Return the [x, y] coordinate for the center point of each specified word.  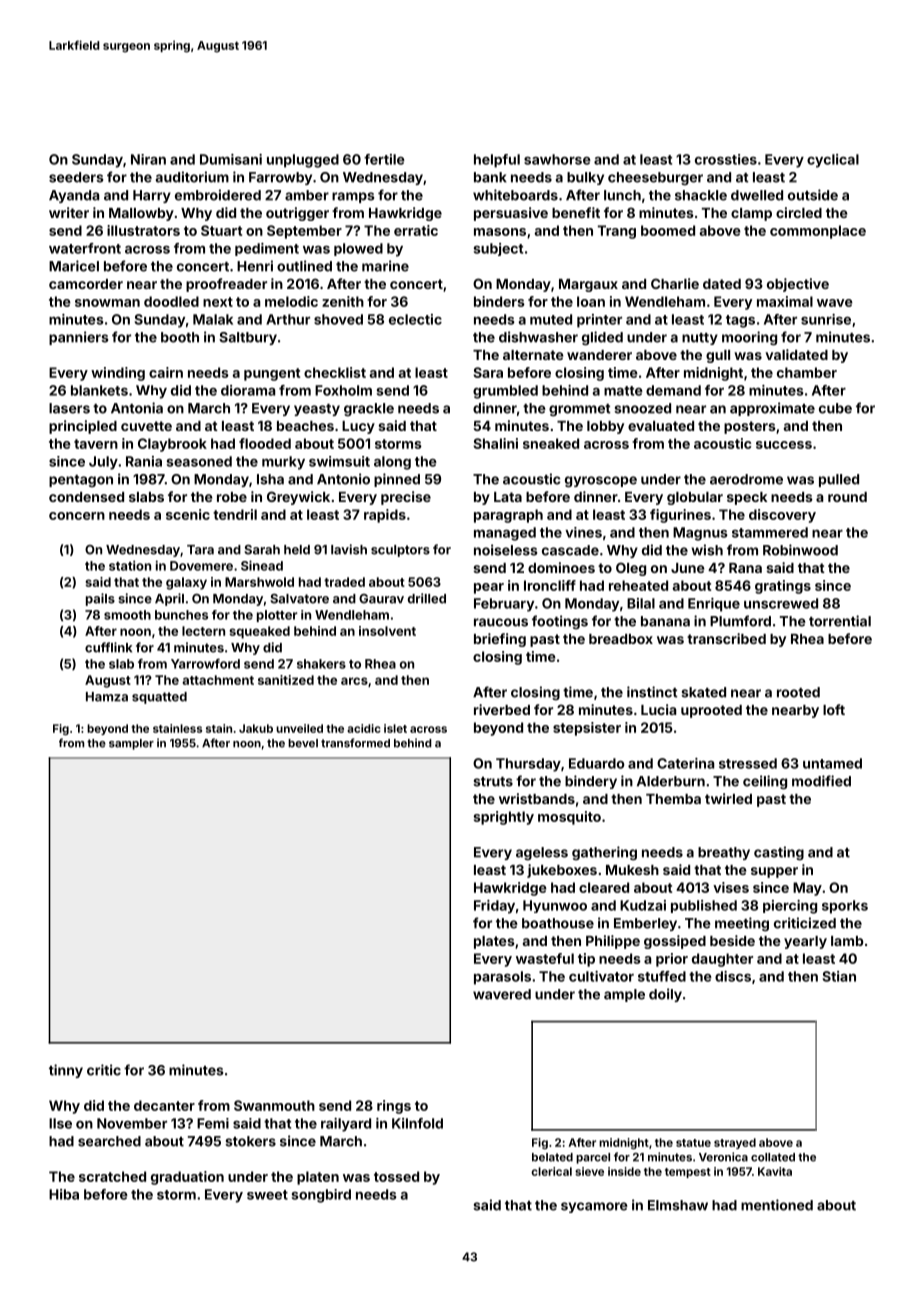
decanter [164, 1105]
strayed [735, 1143]
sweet [267, 1195]
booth [180, 337]
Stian [839, 976]
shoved [338, 319]
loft [834, 709]
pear [489, 588]
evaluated [661, 426]
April [169, 599]
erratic [416, 230]
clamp [751, 214]
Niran [148, 159]
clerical [551, 1171]
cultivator [601, 976]
